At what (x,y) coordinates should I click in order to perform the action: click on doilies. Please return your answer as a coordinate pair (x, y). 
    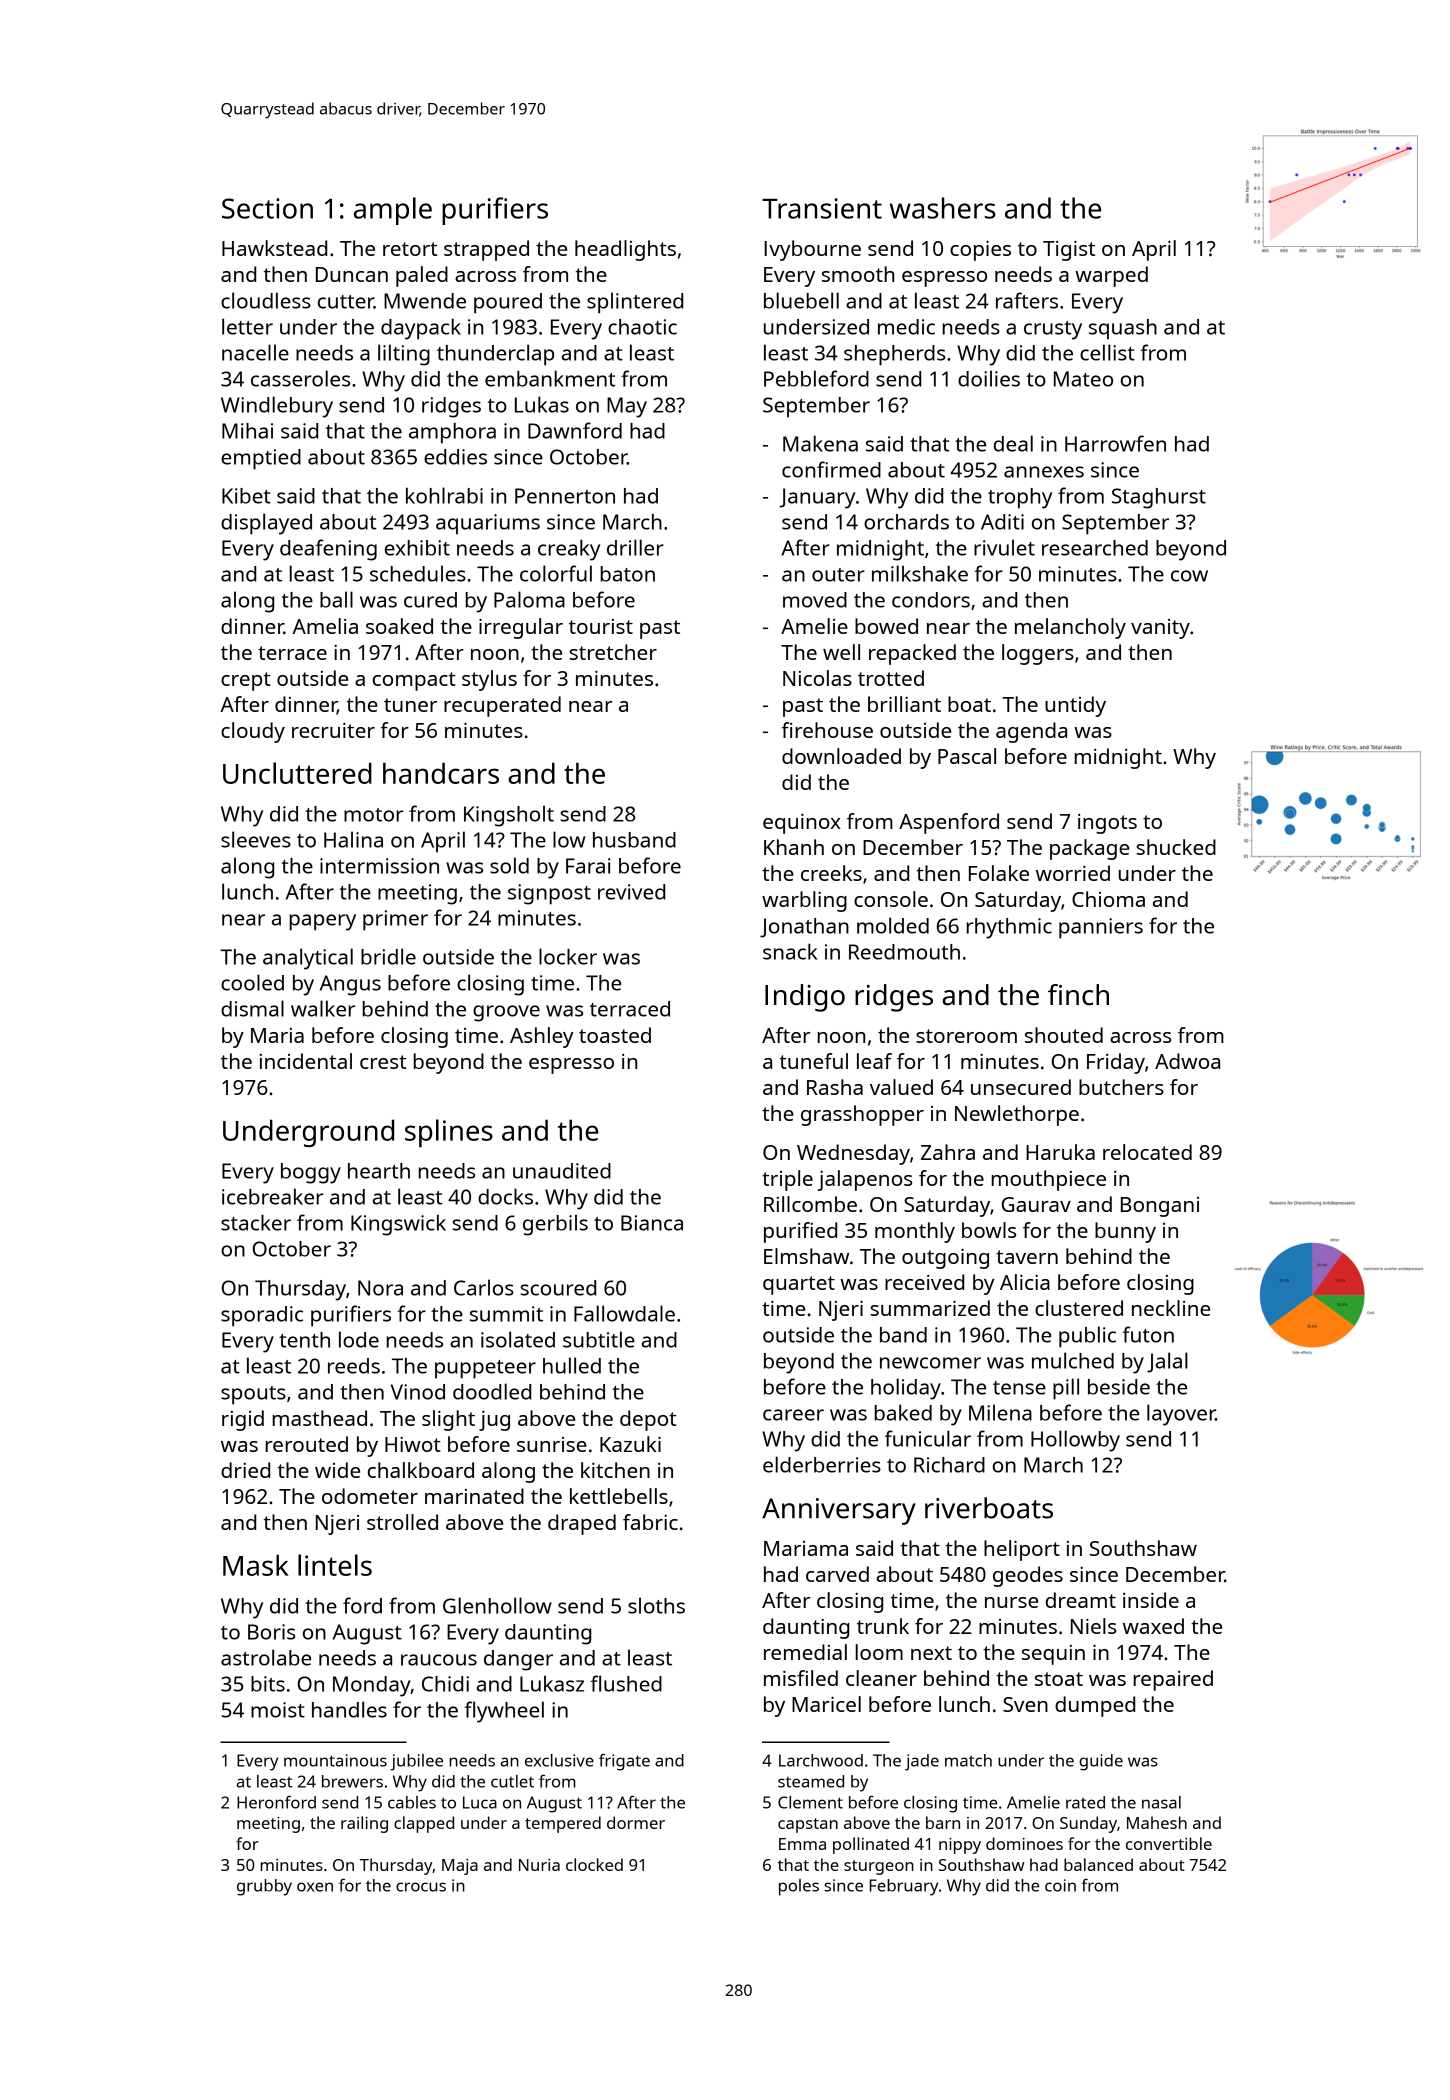
    Looking at the image, I should click on (989, 378).
